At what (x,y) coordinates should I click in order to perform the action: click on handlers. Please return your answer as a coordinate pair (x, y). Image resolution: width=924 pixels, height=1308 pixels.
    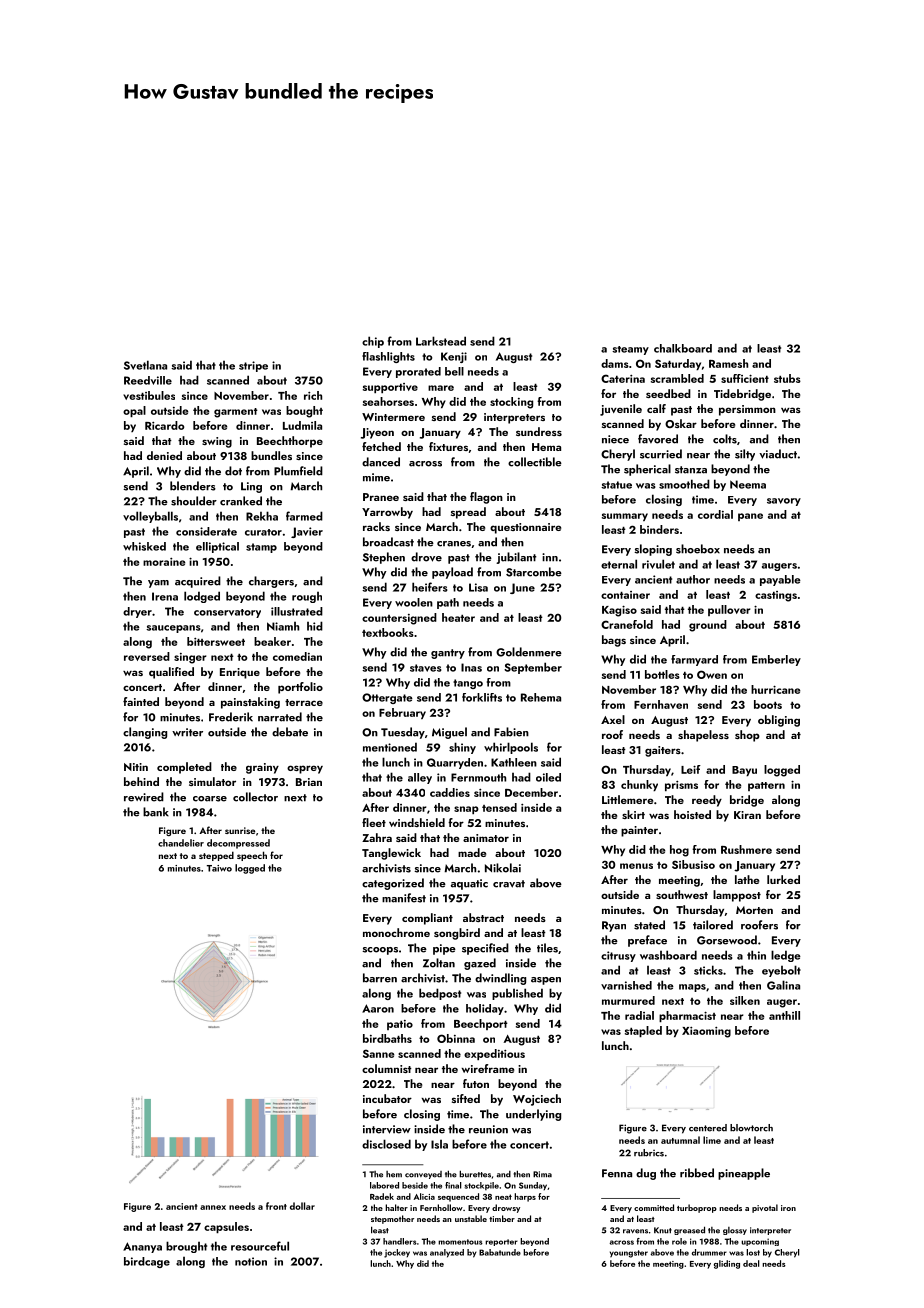
    Looking at the image, I should click on (400, 1241).
